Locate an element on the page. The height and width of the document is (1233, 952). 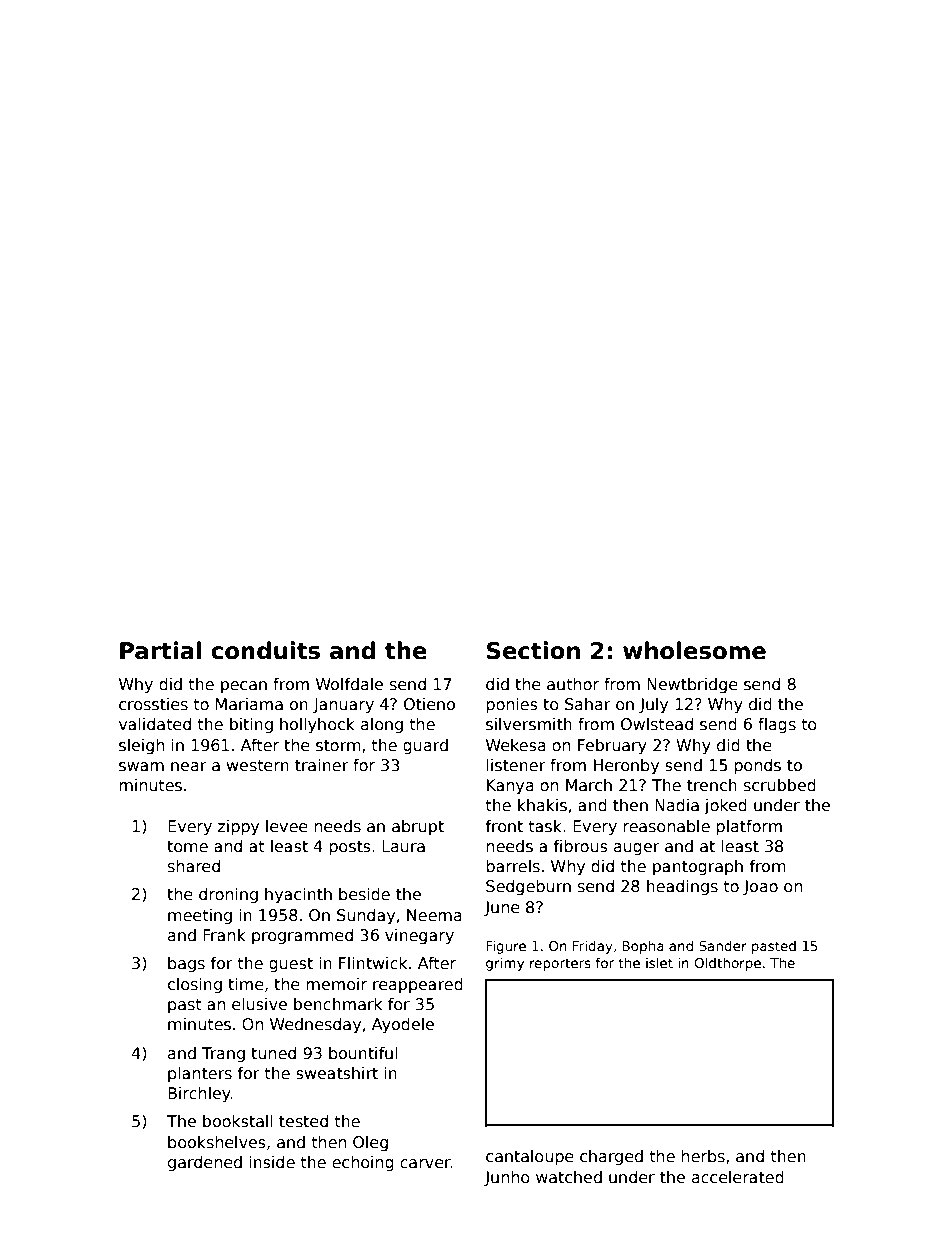
Sander is located at coordinates (723, 945).
